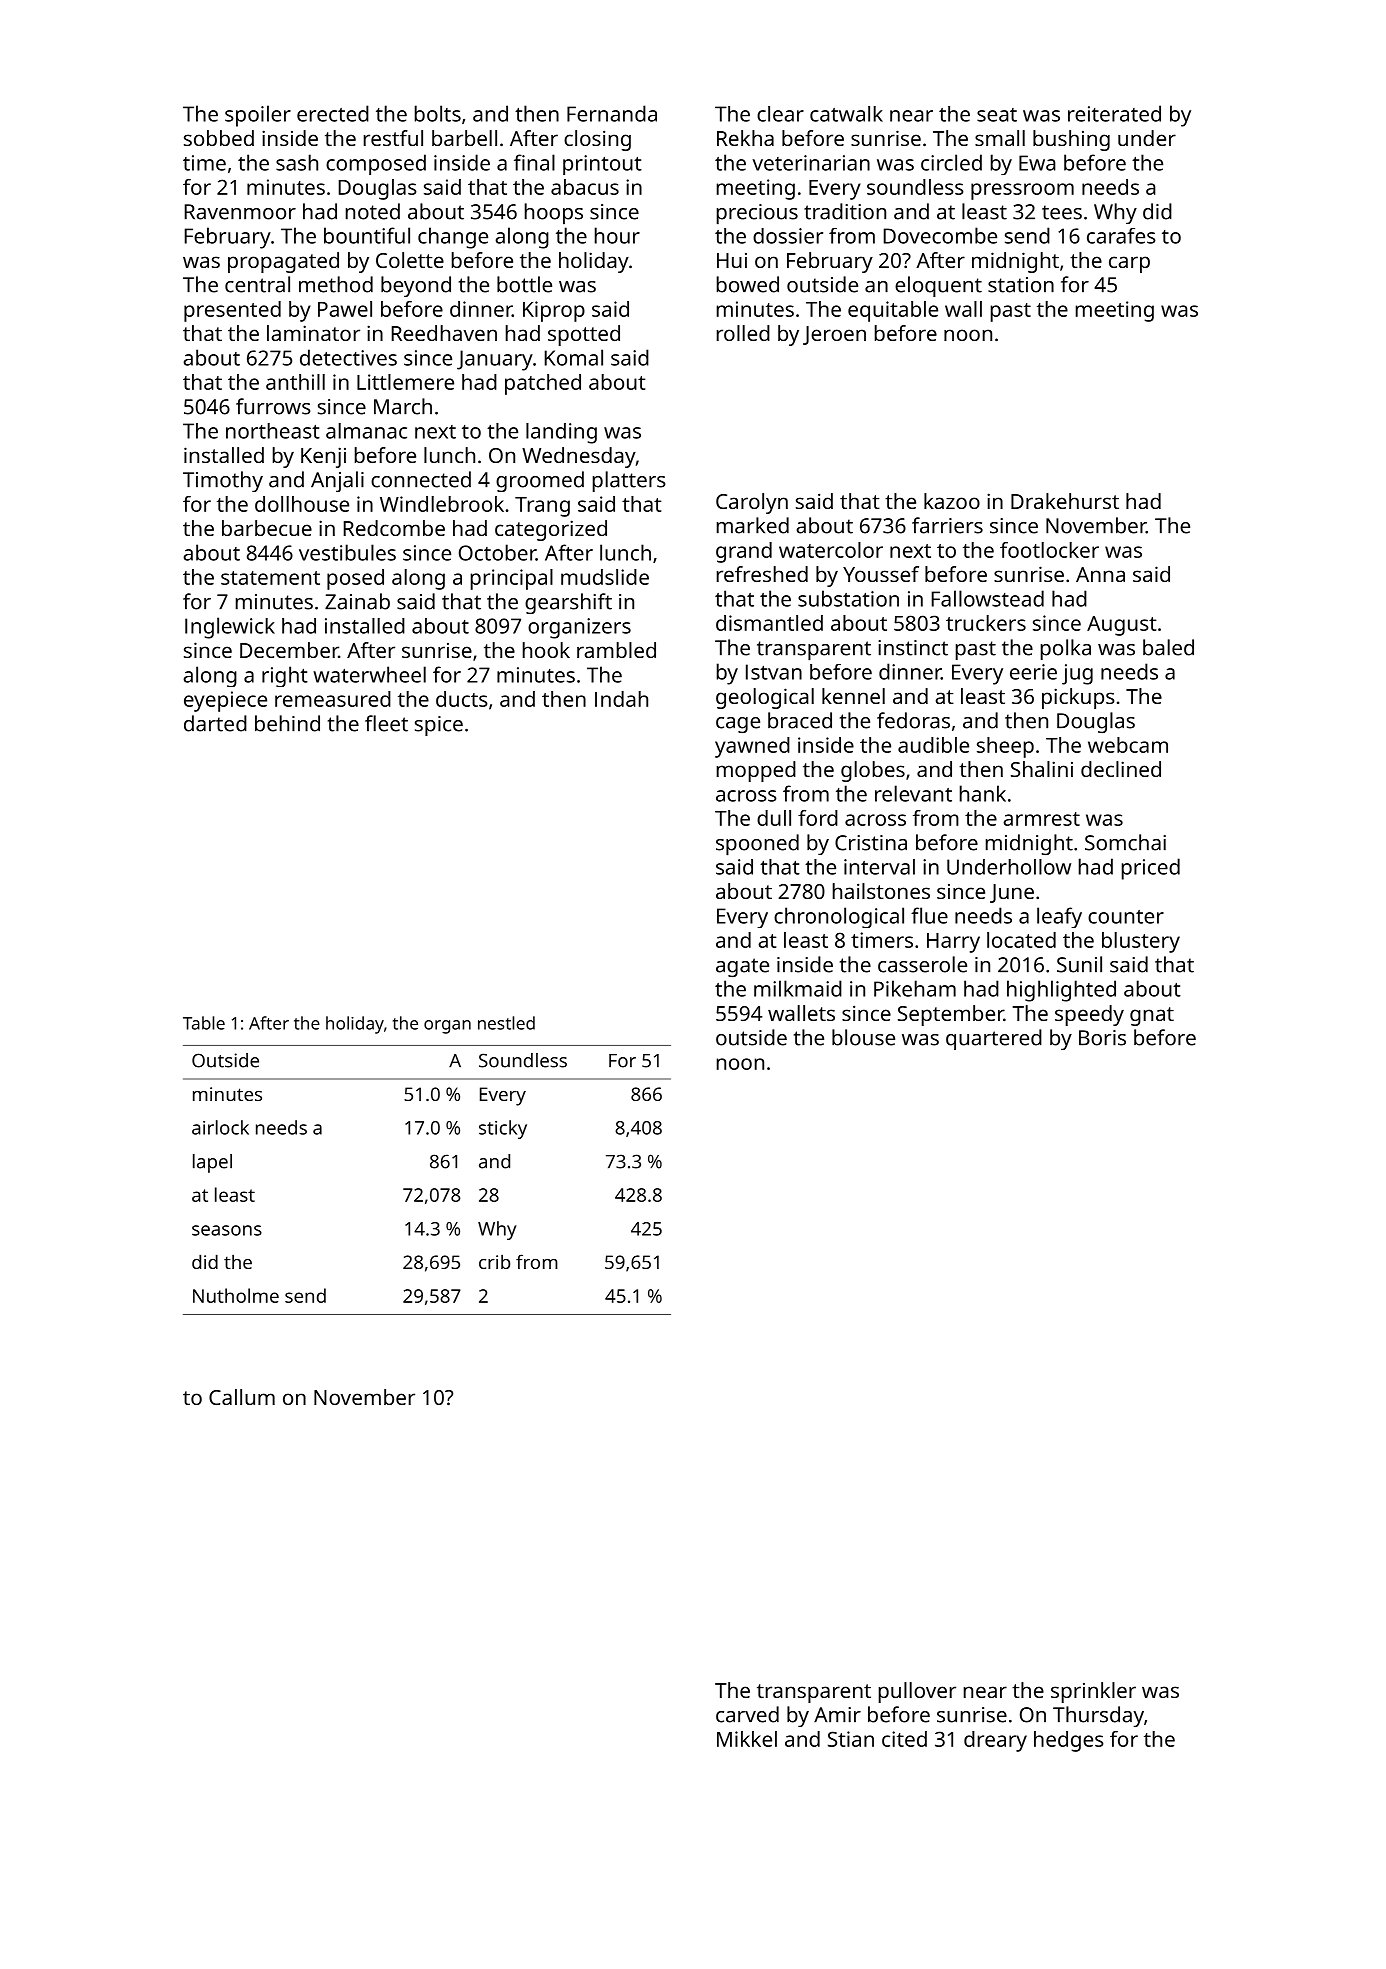 This screenshot has width=1386, height=1969. I want to click on statement, so click(270, 578).
